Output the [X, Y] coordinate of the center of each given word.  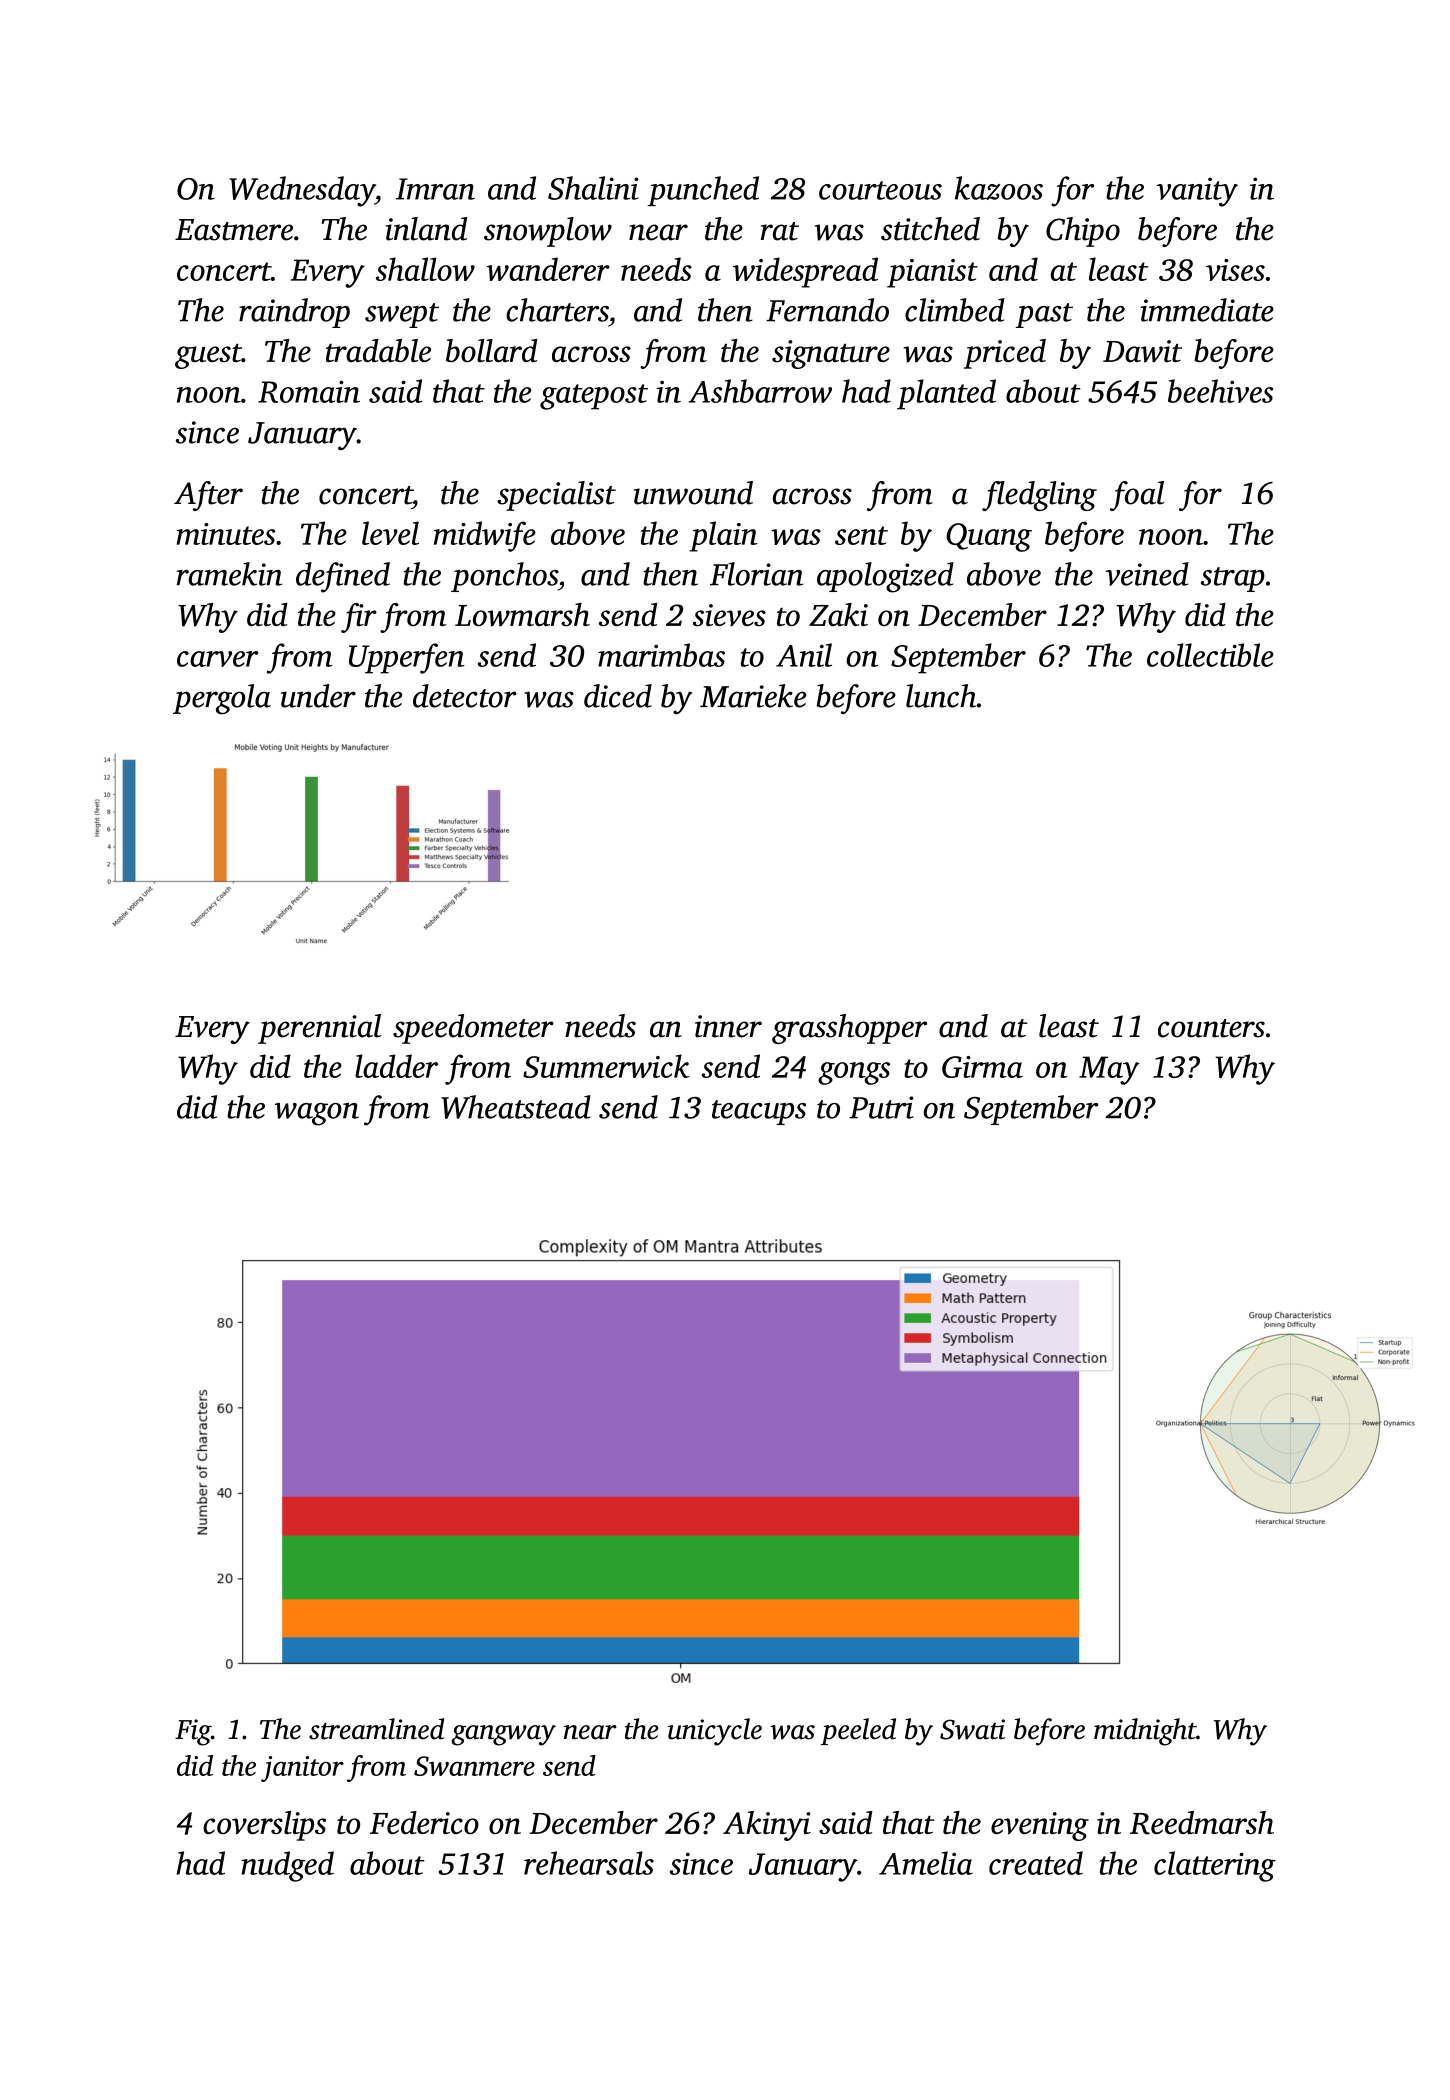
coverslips [264, 1826]
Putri [881, 1107]
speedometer [473, 1029]
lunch [941, 696]
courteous [880, 190]
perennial [319, 1029]
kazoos [999, 188]
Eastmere [234, 230]
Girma [982, 1067]
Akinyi [767, 1826]
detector [465, 696]
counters [1211, 1028]
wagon [317, 1114]
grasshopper [849, 1029]
